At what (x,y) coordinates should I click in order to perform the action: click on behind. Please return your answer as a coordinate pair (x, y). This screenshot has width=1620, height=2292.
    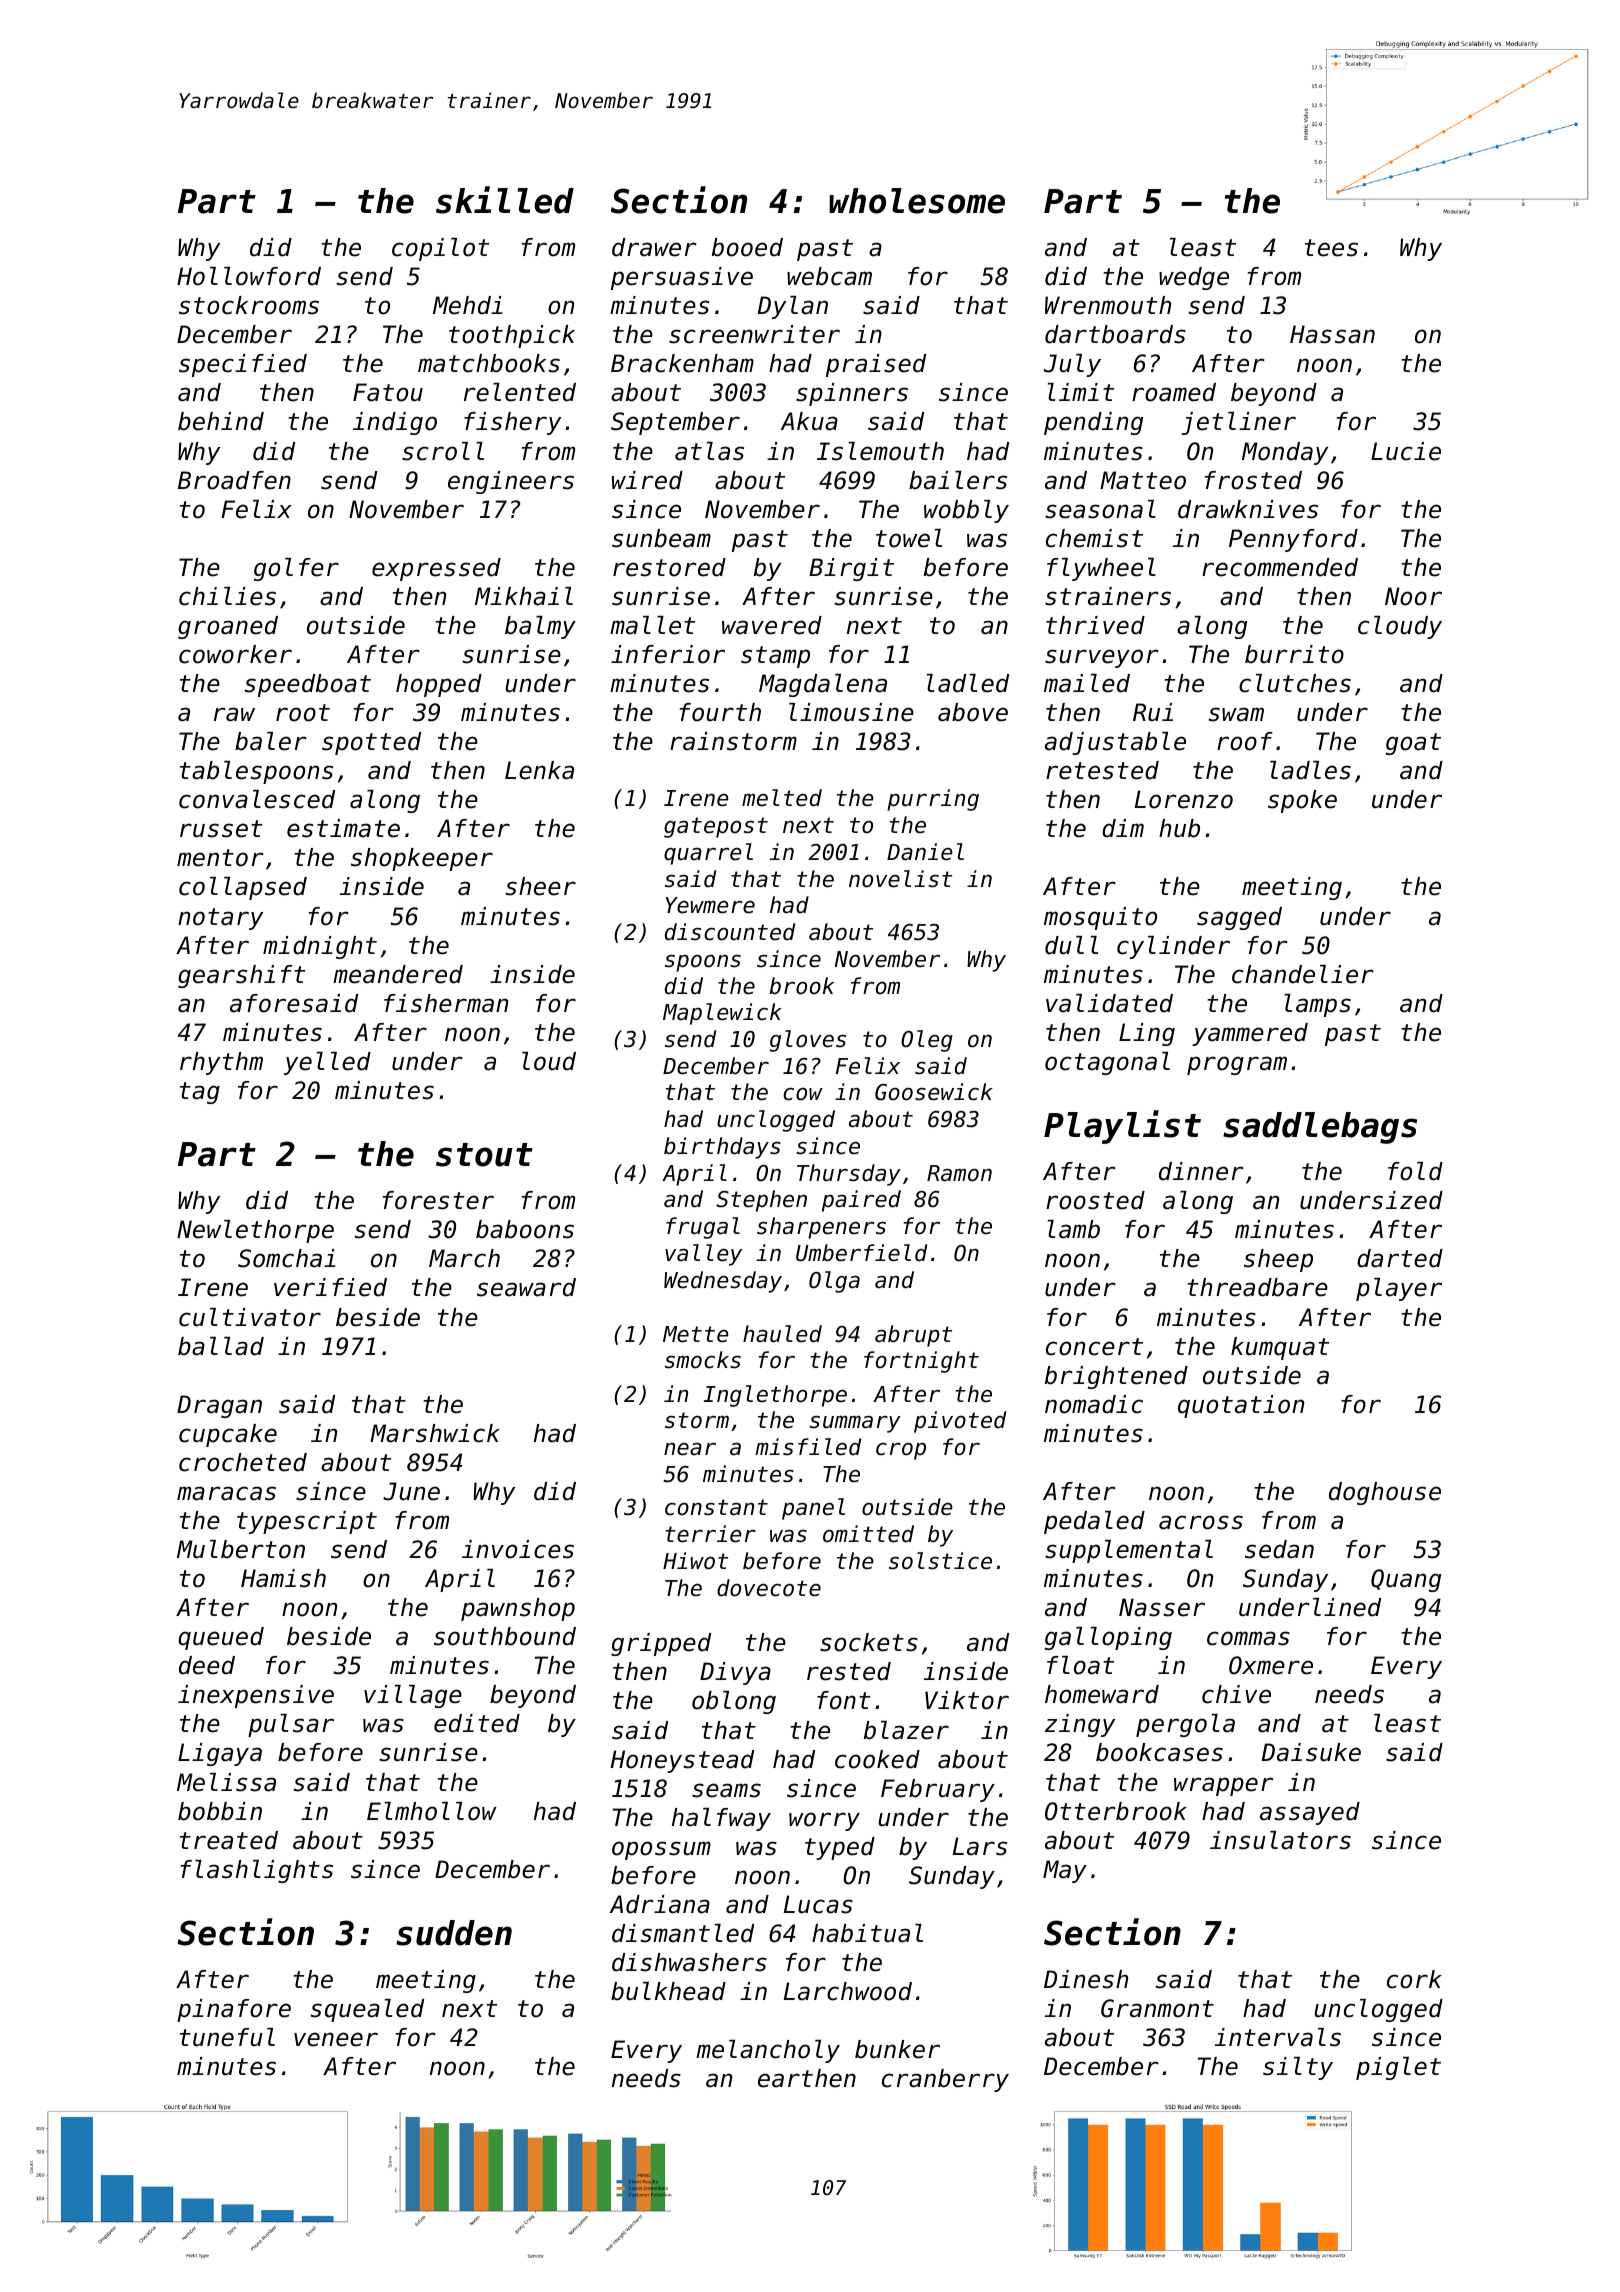
    Looking at the image, I should click on (221, 421).
